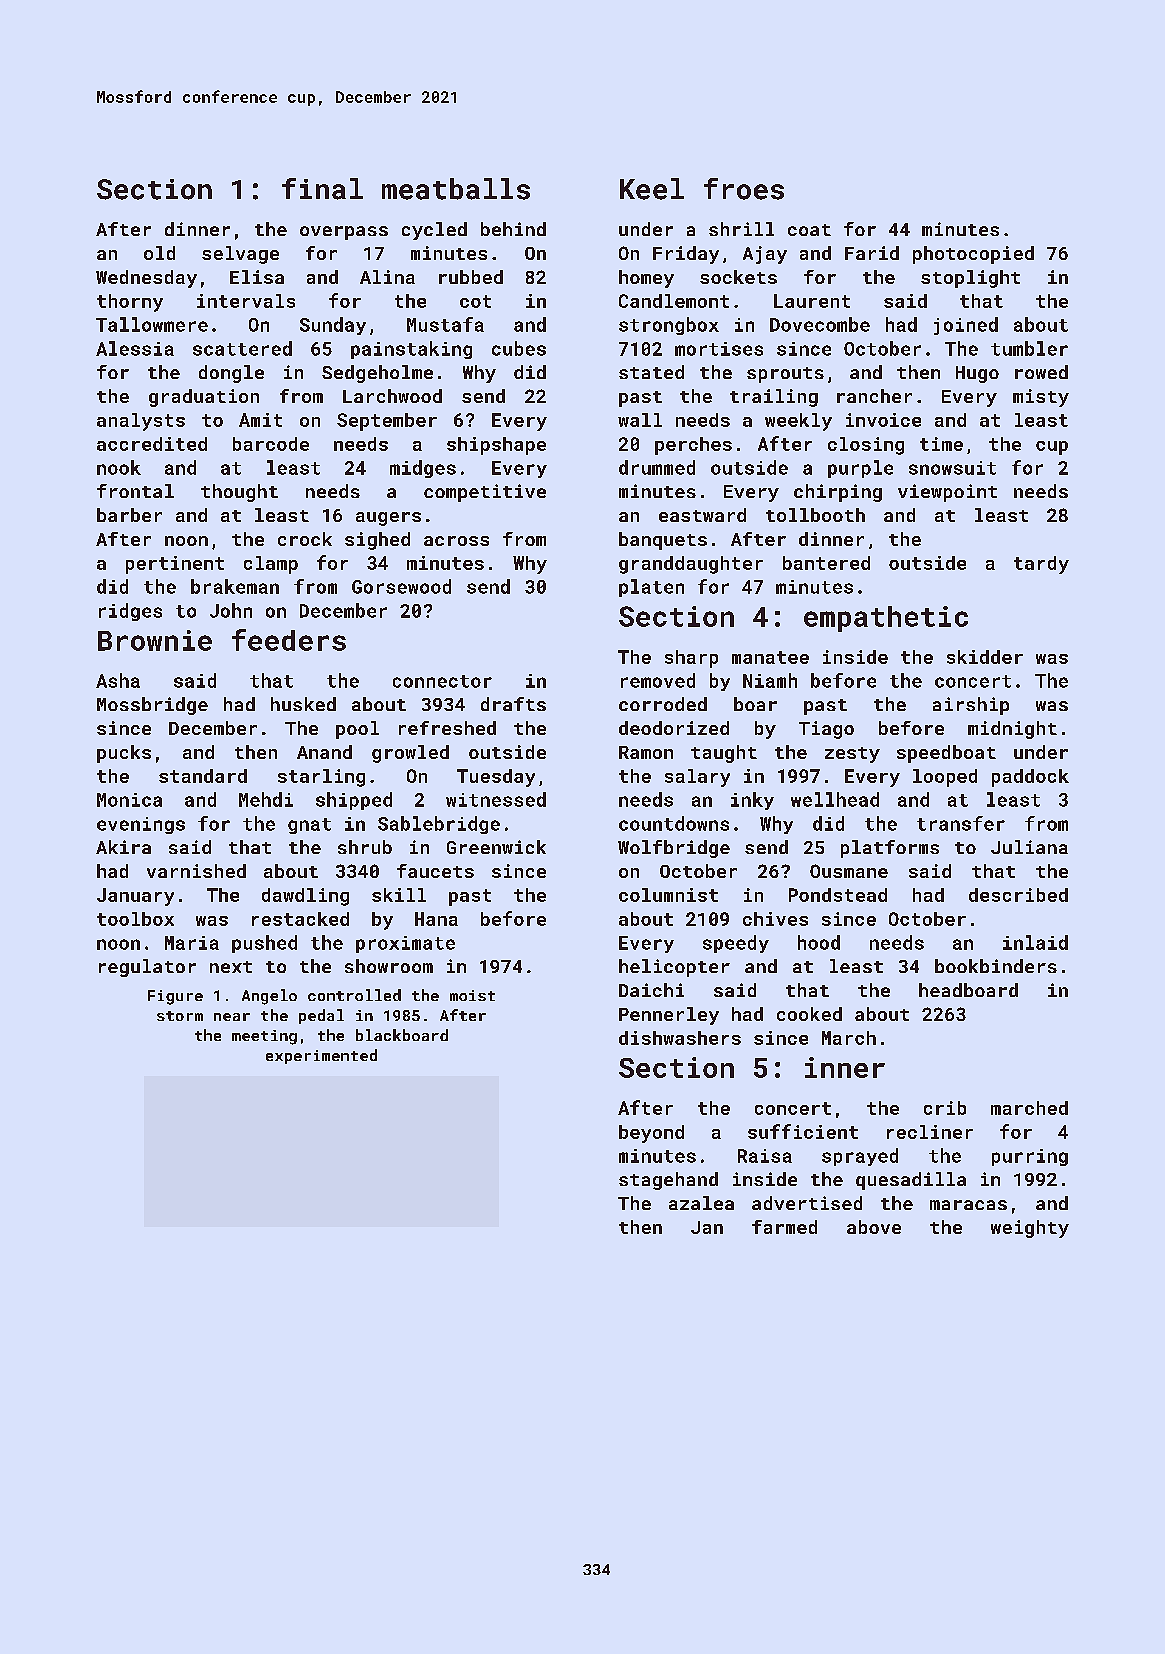  I want to click on joined, so click(966, 326).
